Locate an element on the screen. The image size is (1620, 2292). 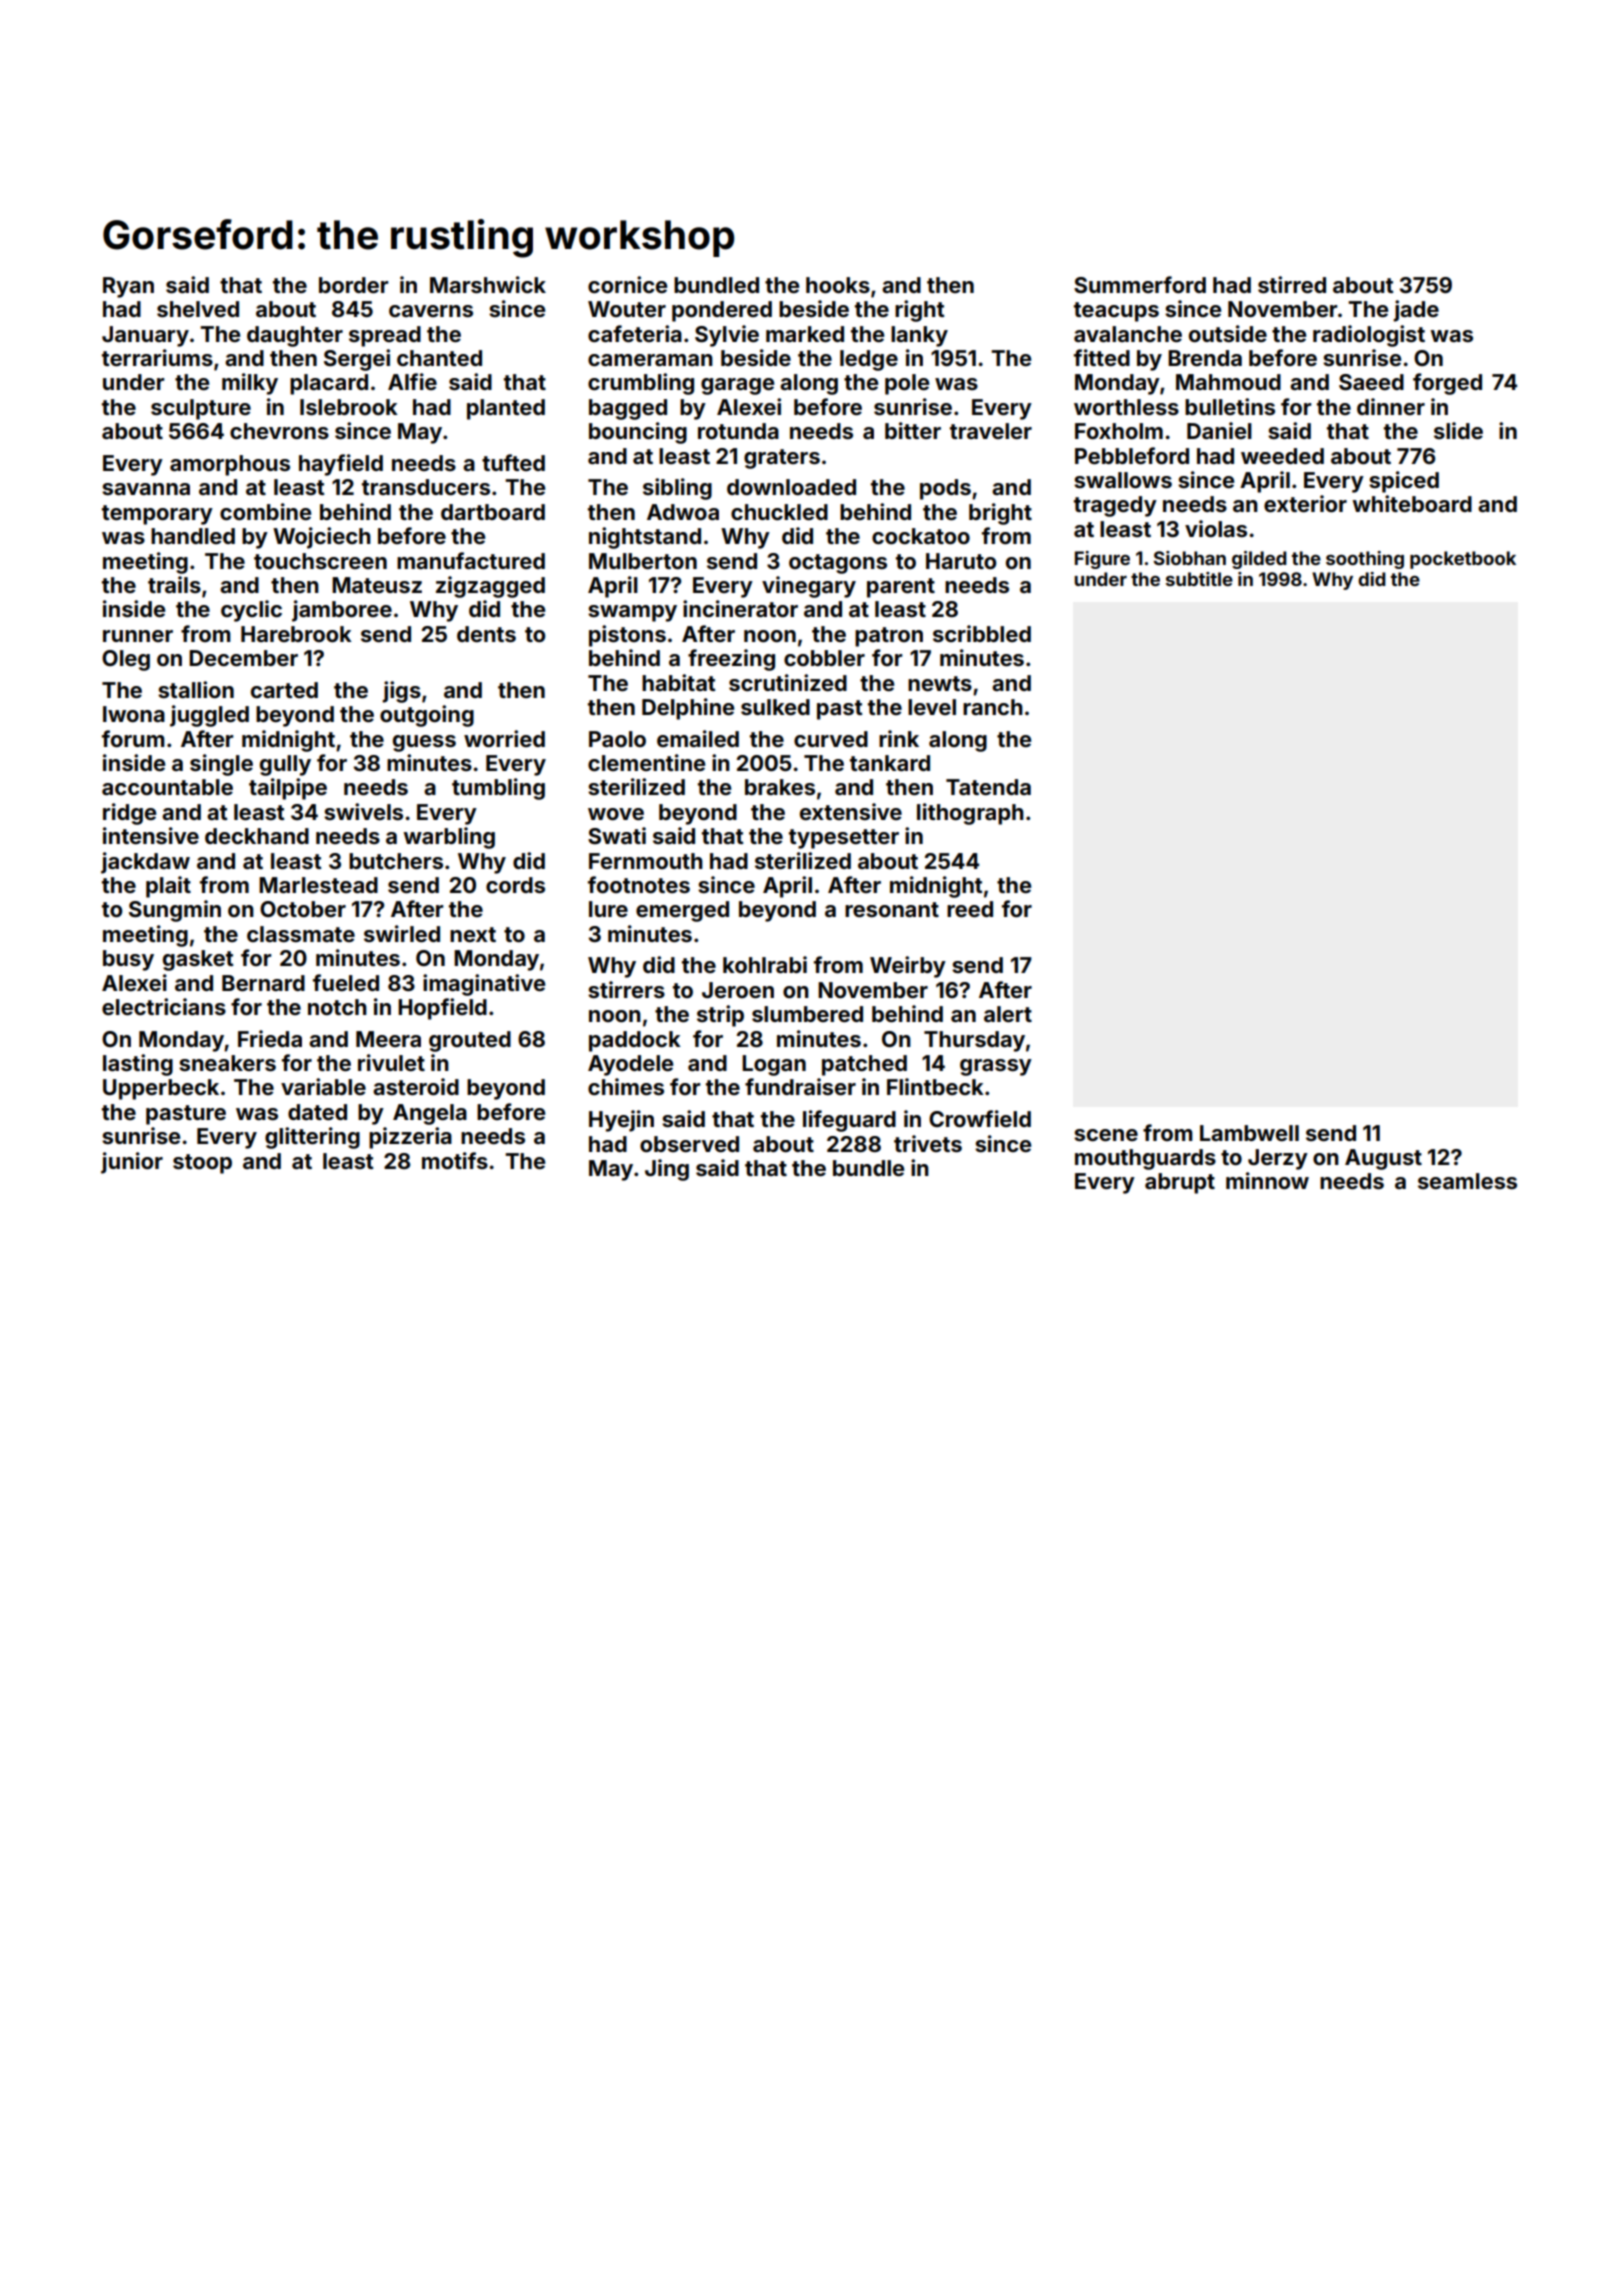
slide is located at coordinates (1458, 430).
